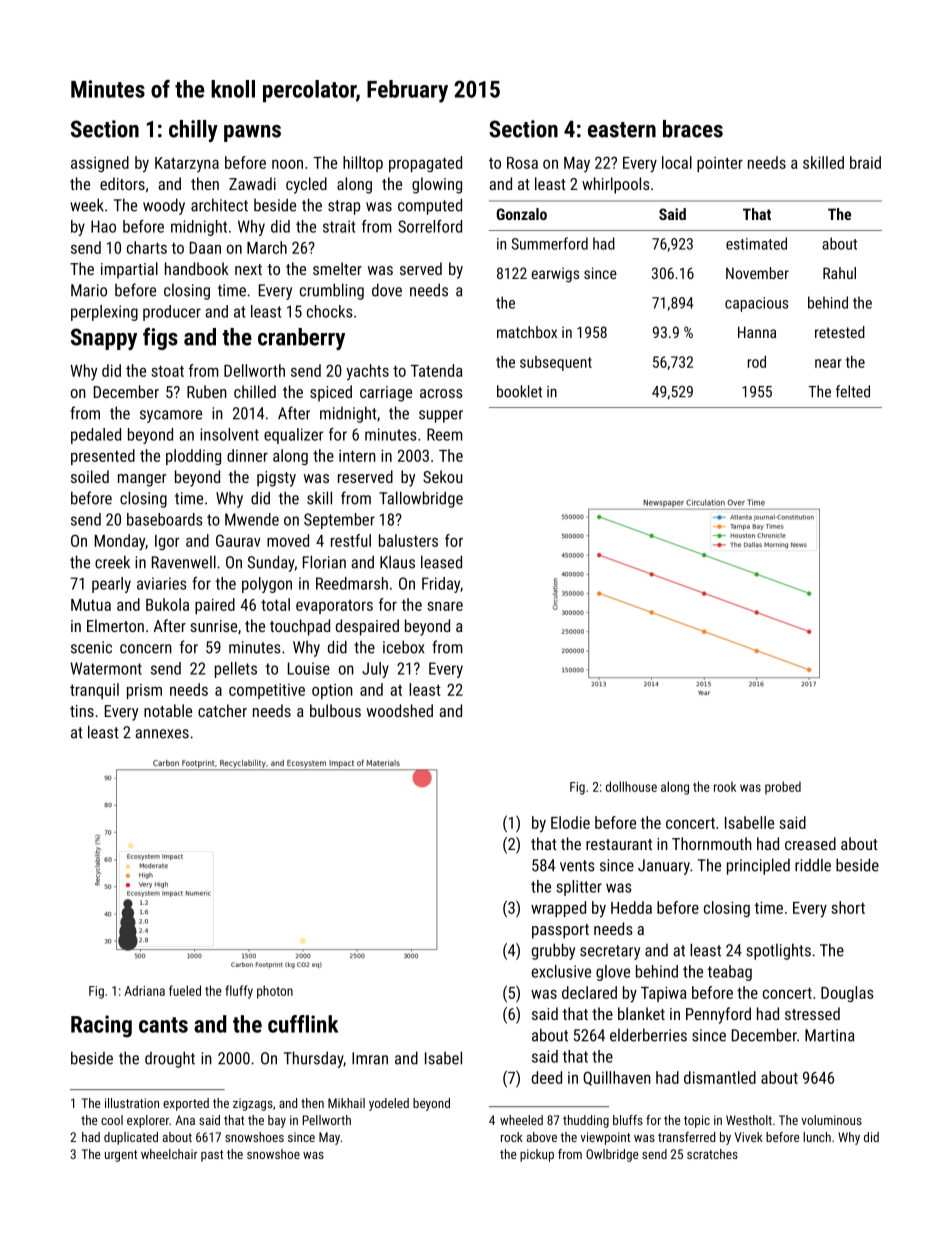  Describe the element at coordinates (537, 1155) in the image. I see `pickup` at that location.
